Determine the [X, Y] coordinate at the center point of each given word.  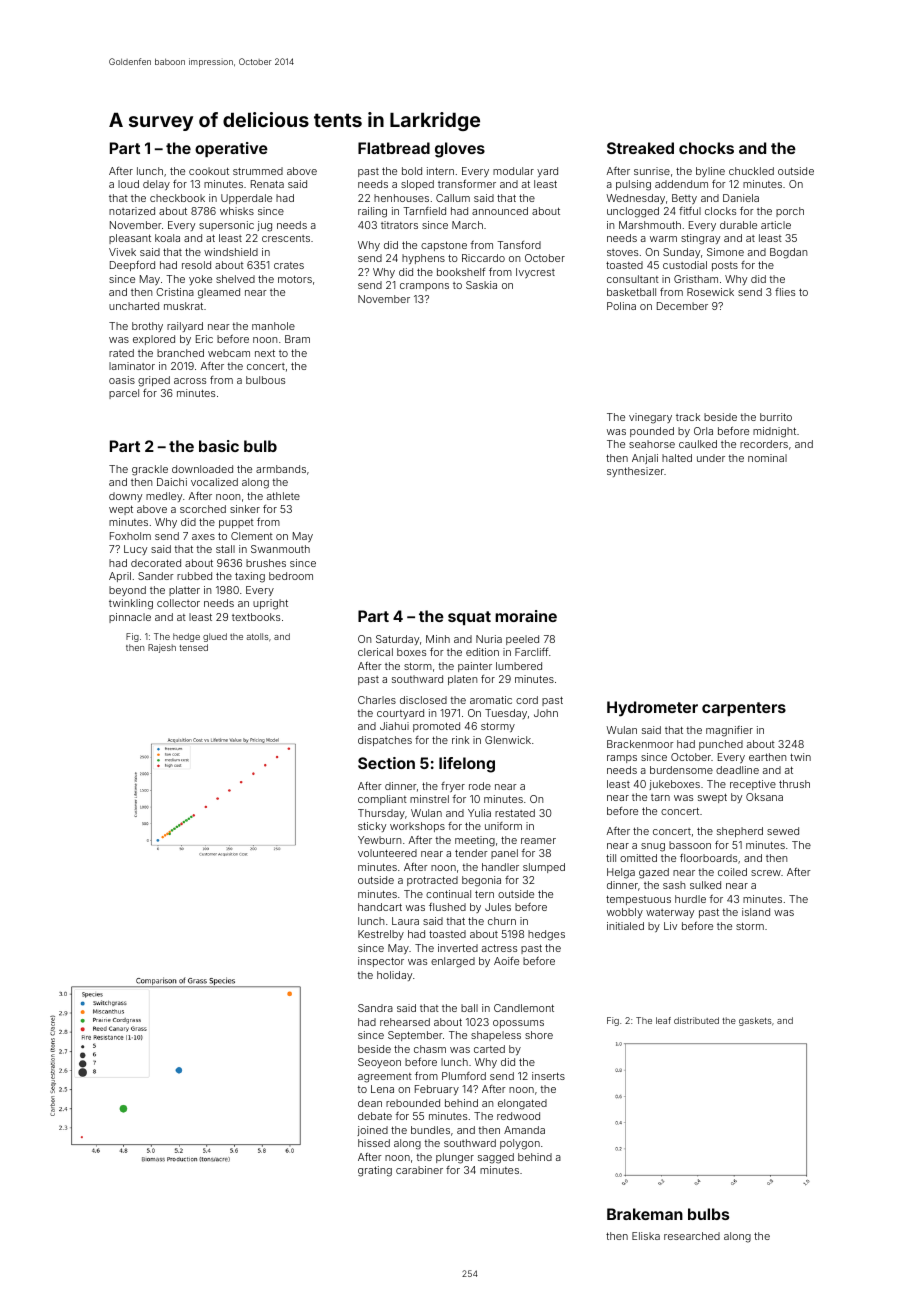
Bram [297, 339]
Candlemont [524, 1008]
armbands [281, 469]
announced [500, 211]
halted [677, 458]
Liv [670, 926]
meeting [475, 841]
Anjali [645, 459]
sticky [372, 827]
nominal [767, 458]
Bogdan [788, 253]
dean [370, 1103]
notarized [132, 211]
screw [766, 873]
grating [375, 1171]
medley [164, 497]
